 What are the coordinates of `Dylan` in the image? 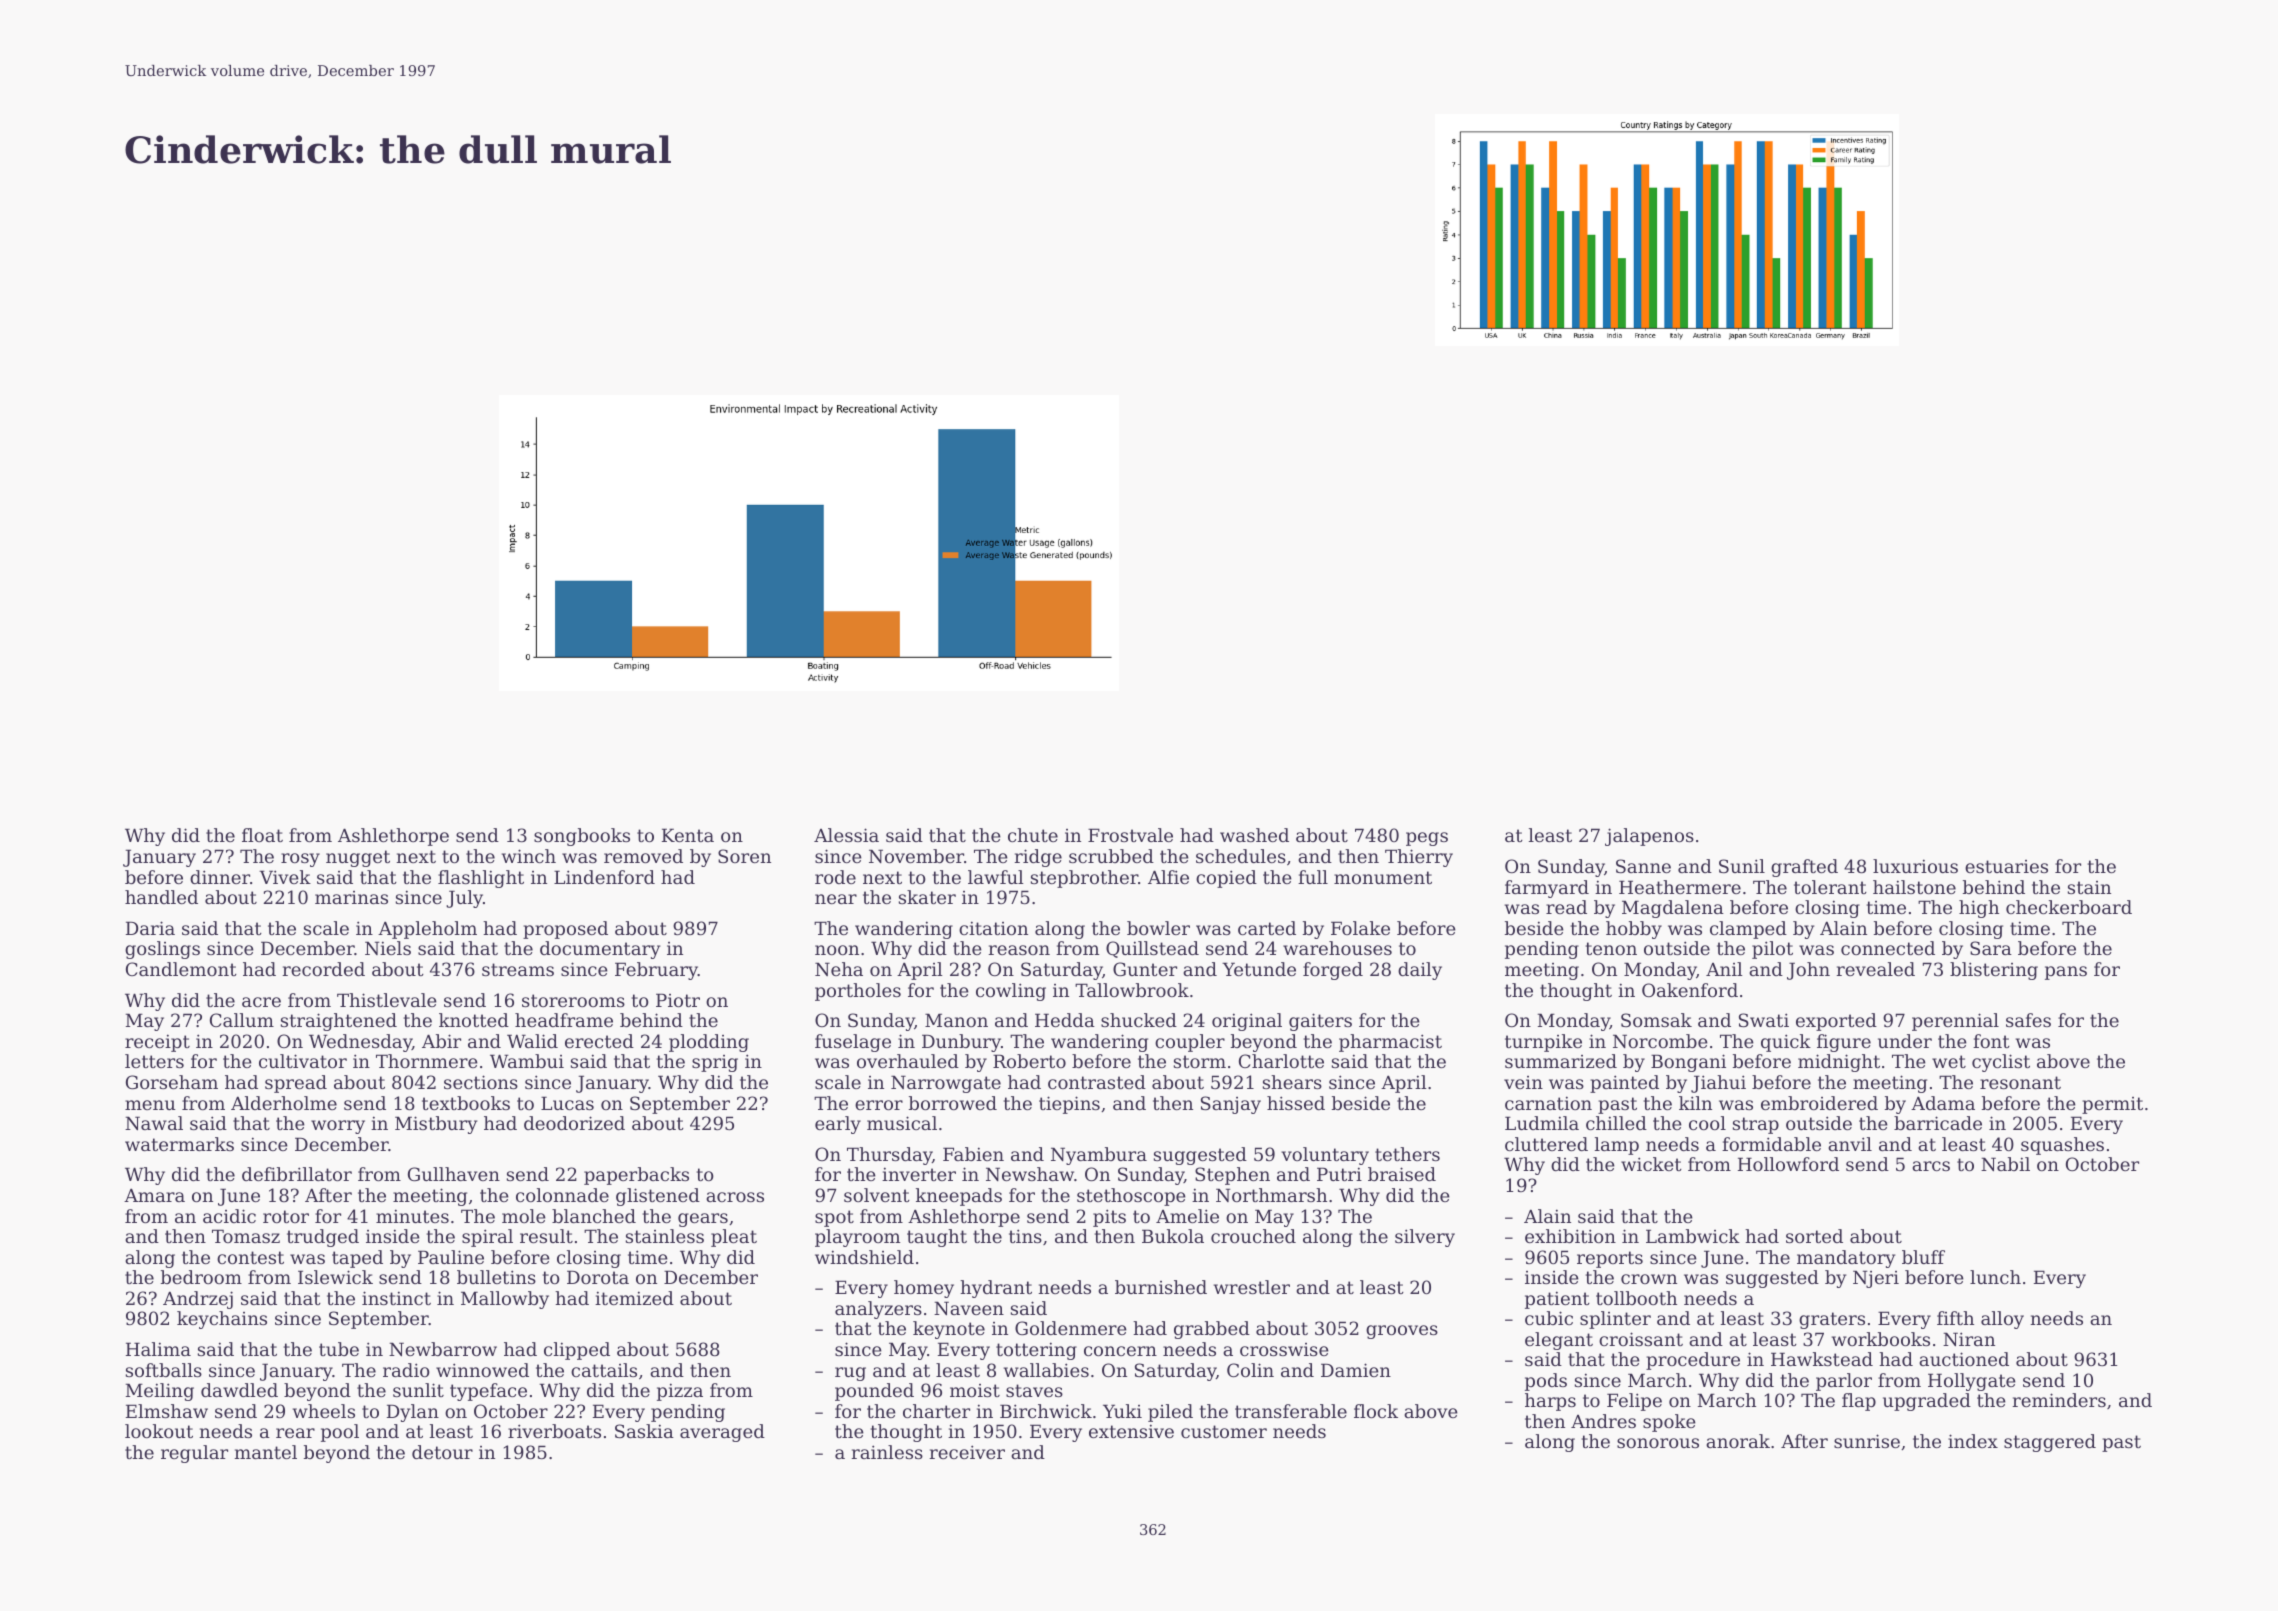 It's located at (413, 1413).
